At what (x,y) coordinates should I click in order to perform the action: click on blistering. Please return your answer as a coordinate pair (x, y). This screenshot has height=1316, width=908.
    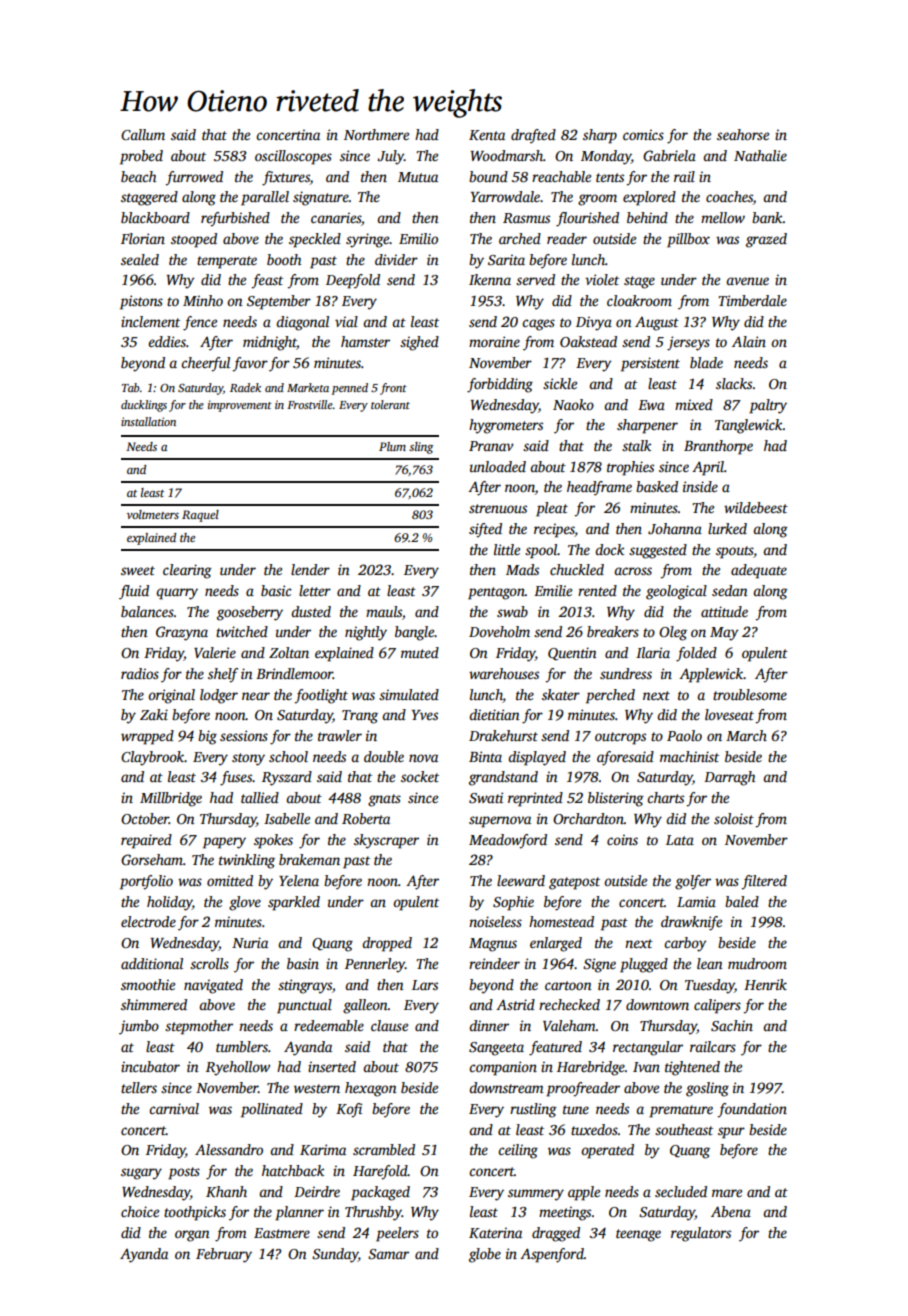
    Looking at the image, I should click on (616, 799).
